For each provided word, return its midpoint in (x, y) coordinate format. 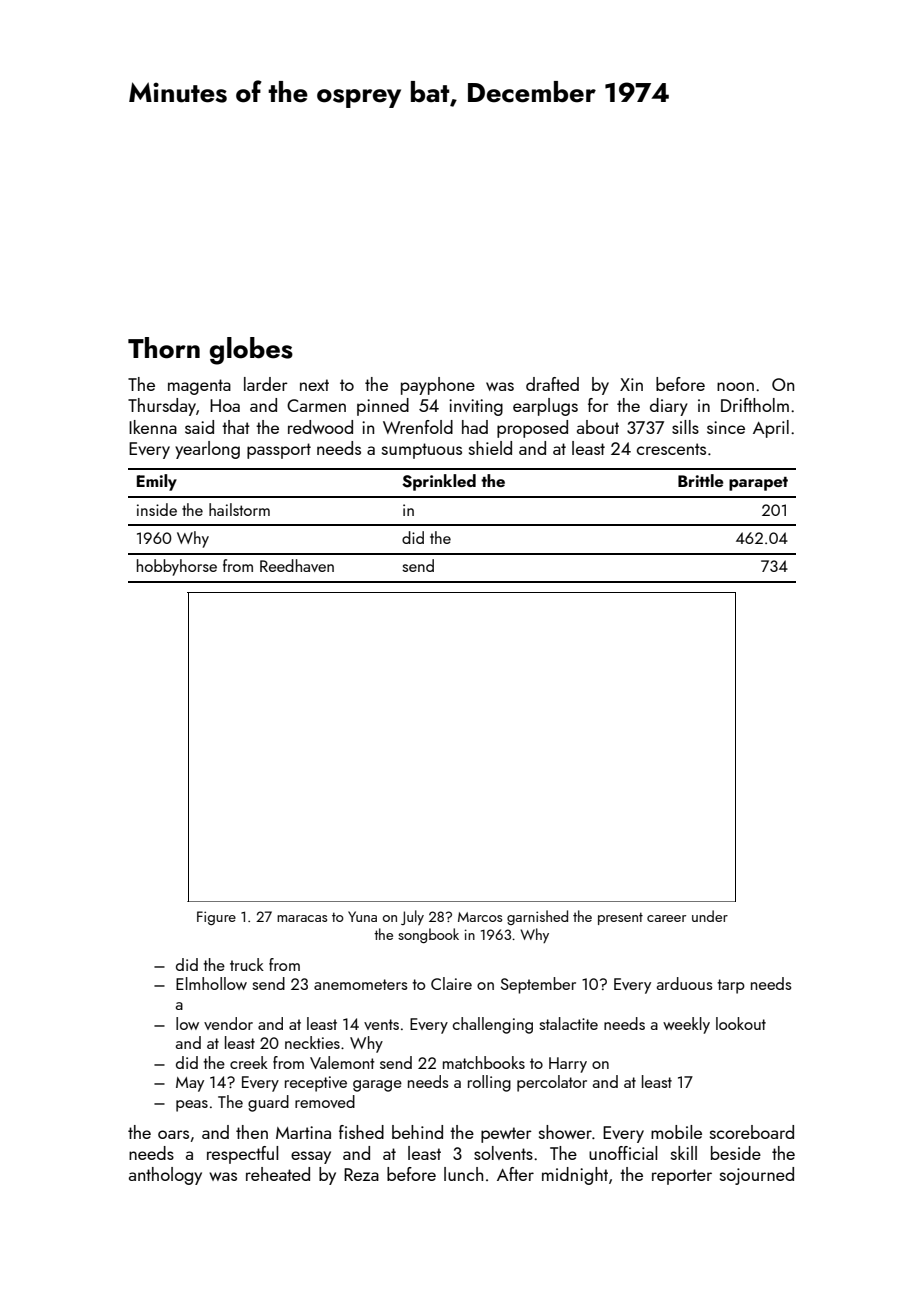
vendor (228, 1023)
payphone (438, 386)
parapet (758, 484)
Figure (216, 918)
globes (251, 351)
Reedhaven (297, 565)
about (598, 427)
